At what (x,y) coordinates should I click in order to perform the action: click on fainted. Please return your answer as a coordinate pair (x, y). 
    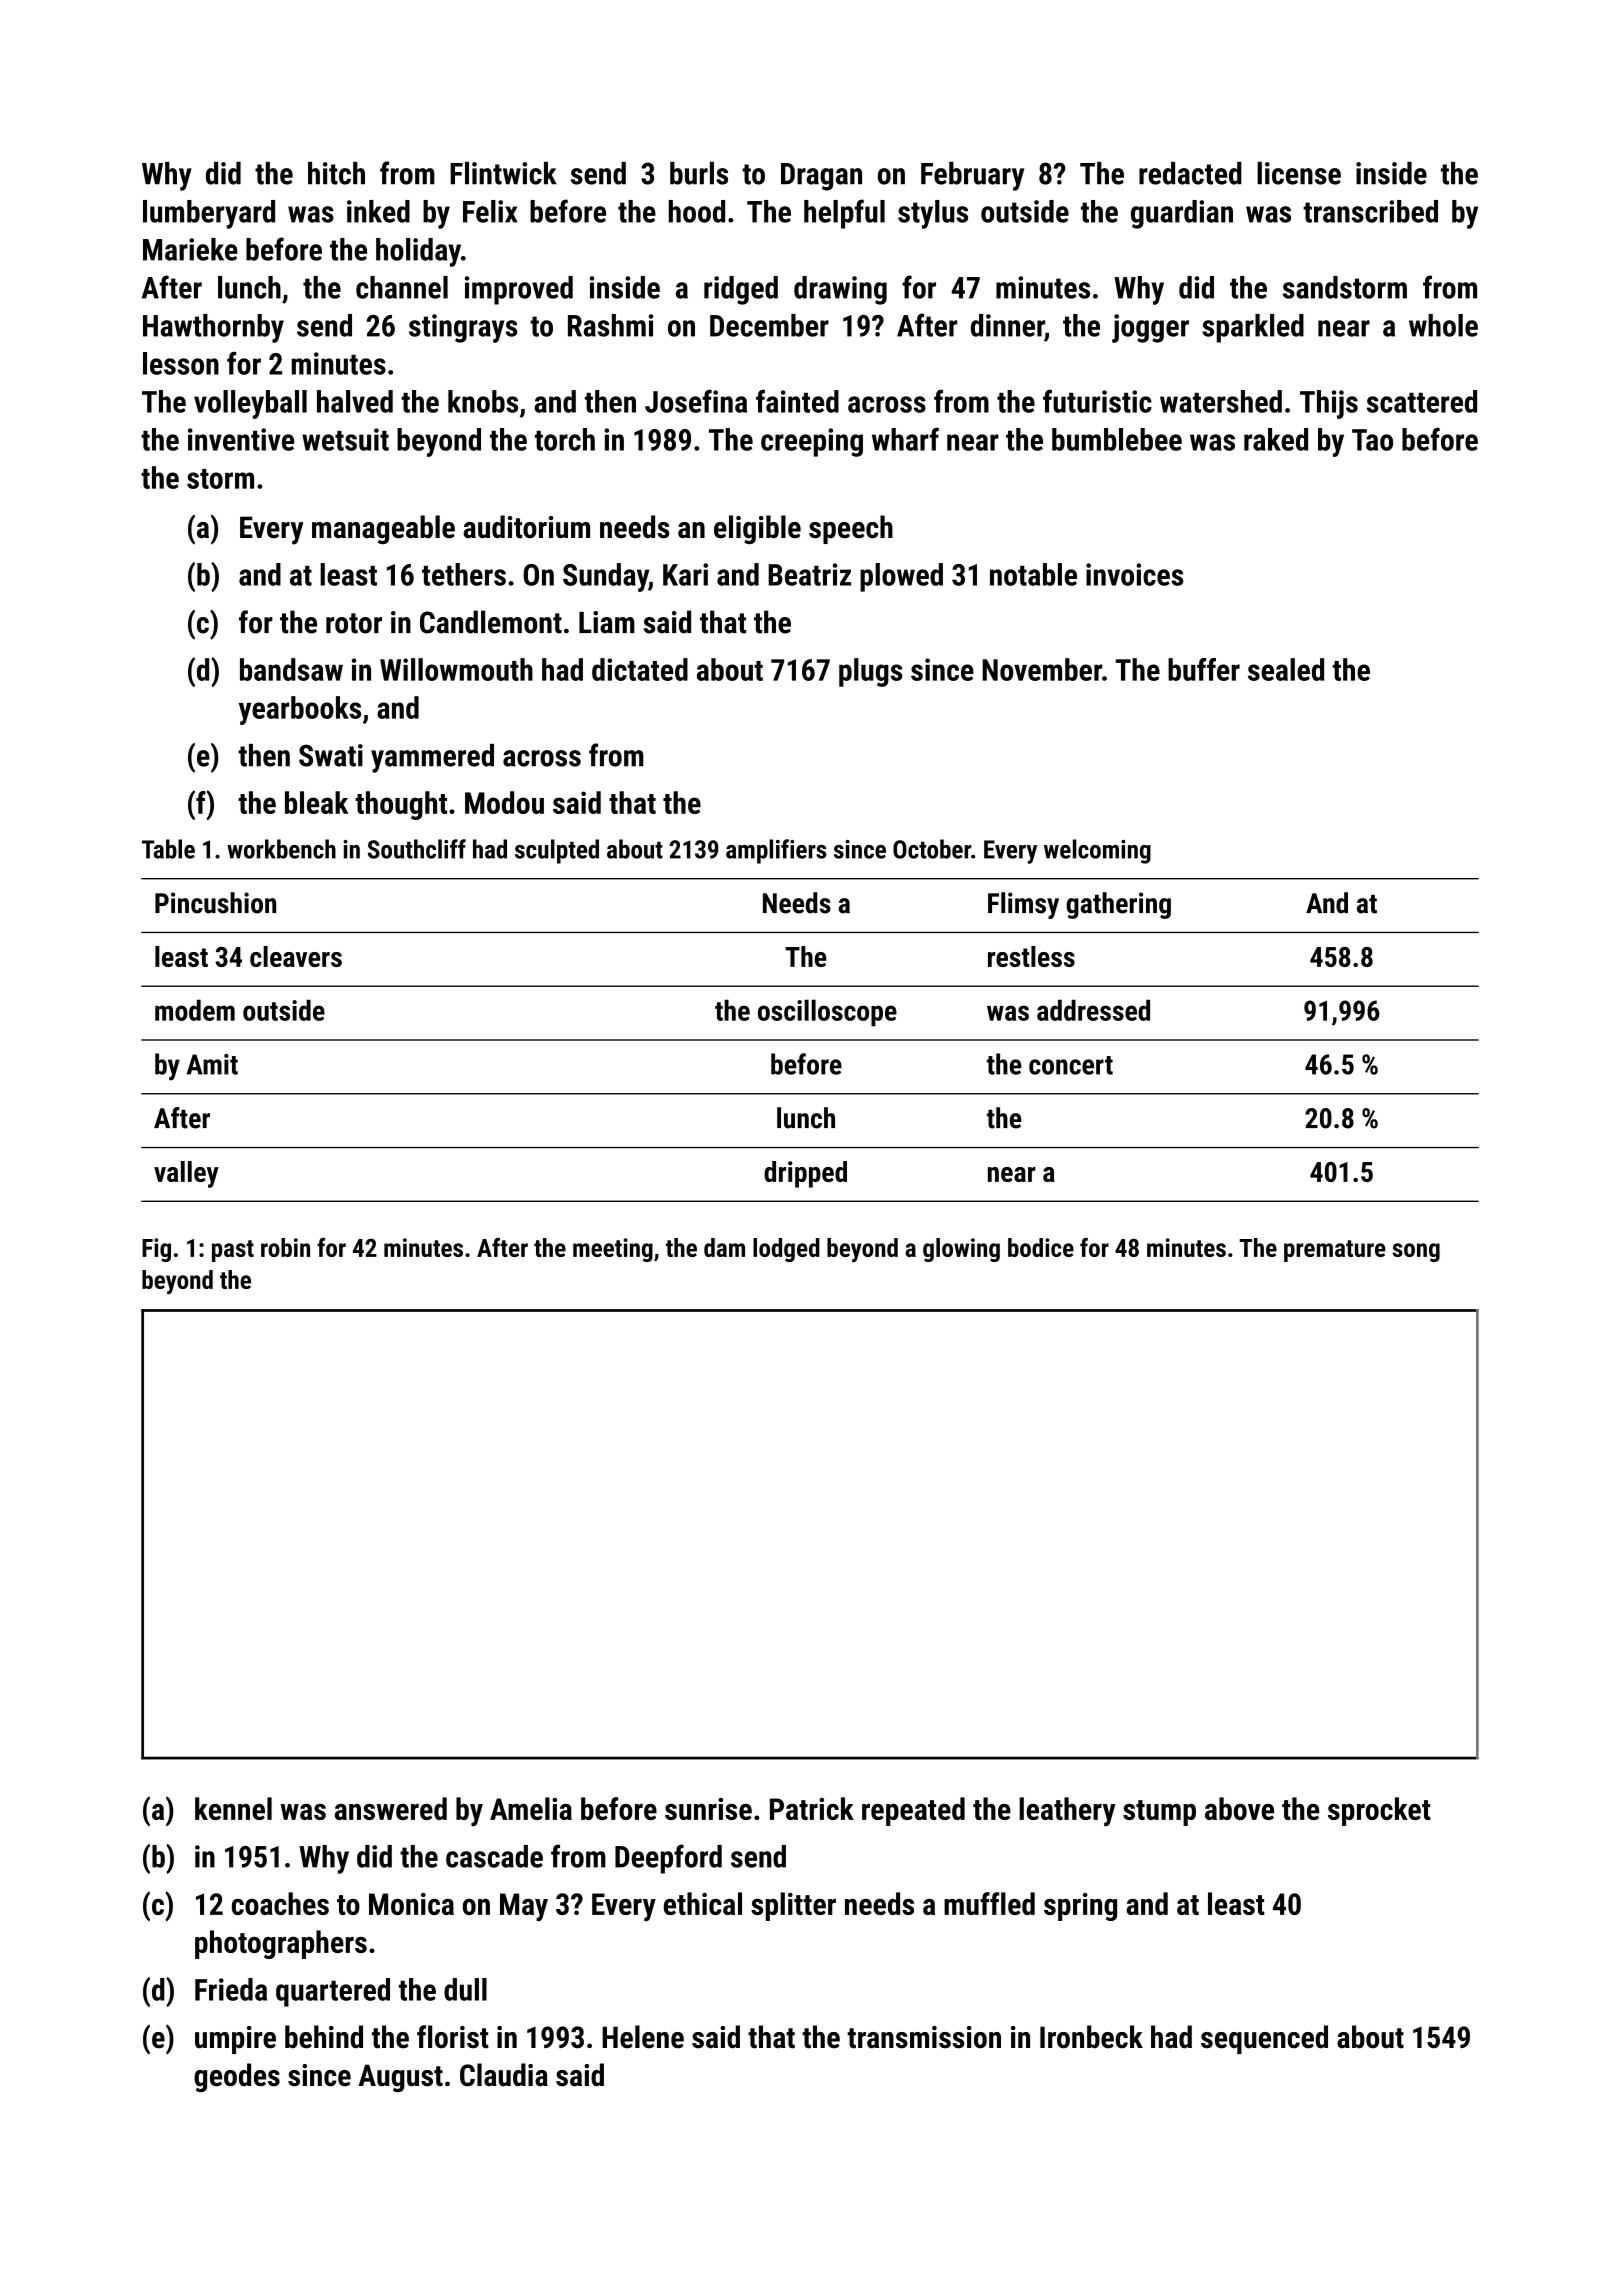
    Looking at the image, I should click on (797, 401).
